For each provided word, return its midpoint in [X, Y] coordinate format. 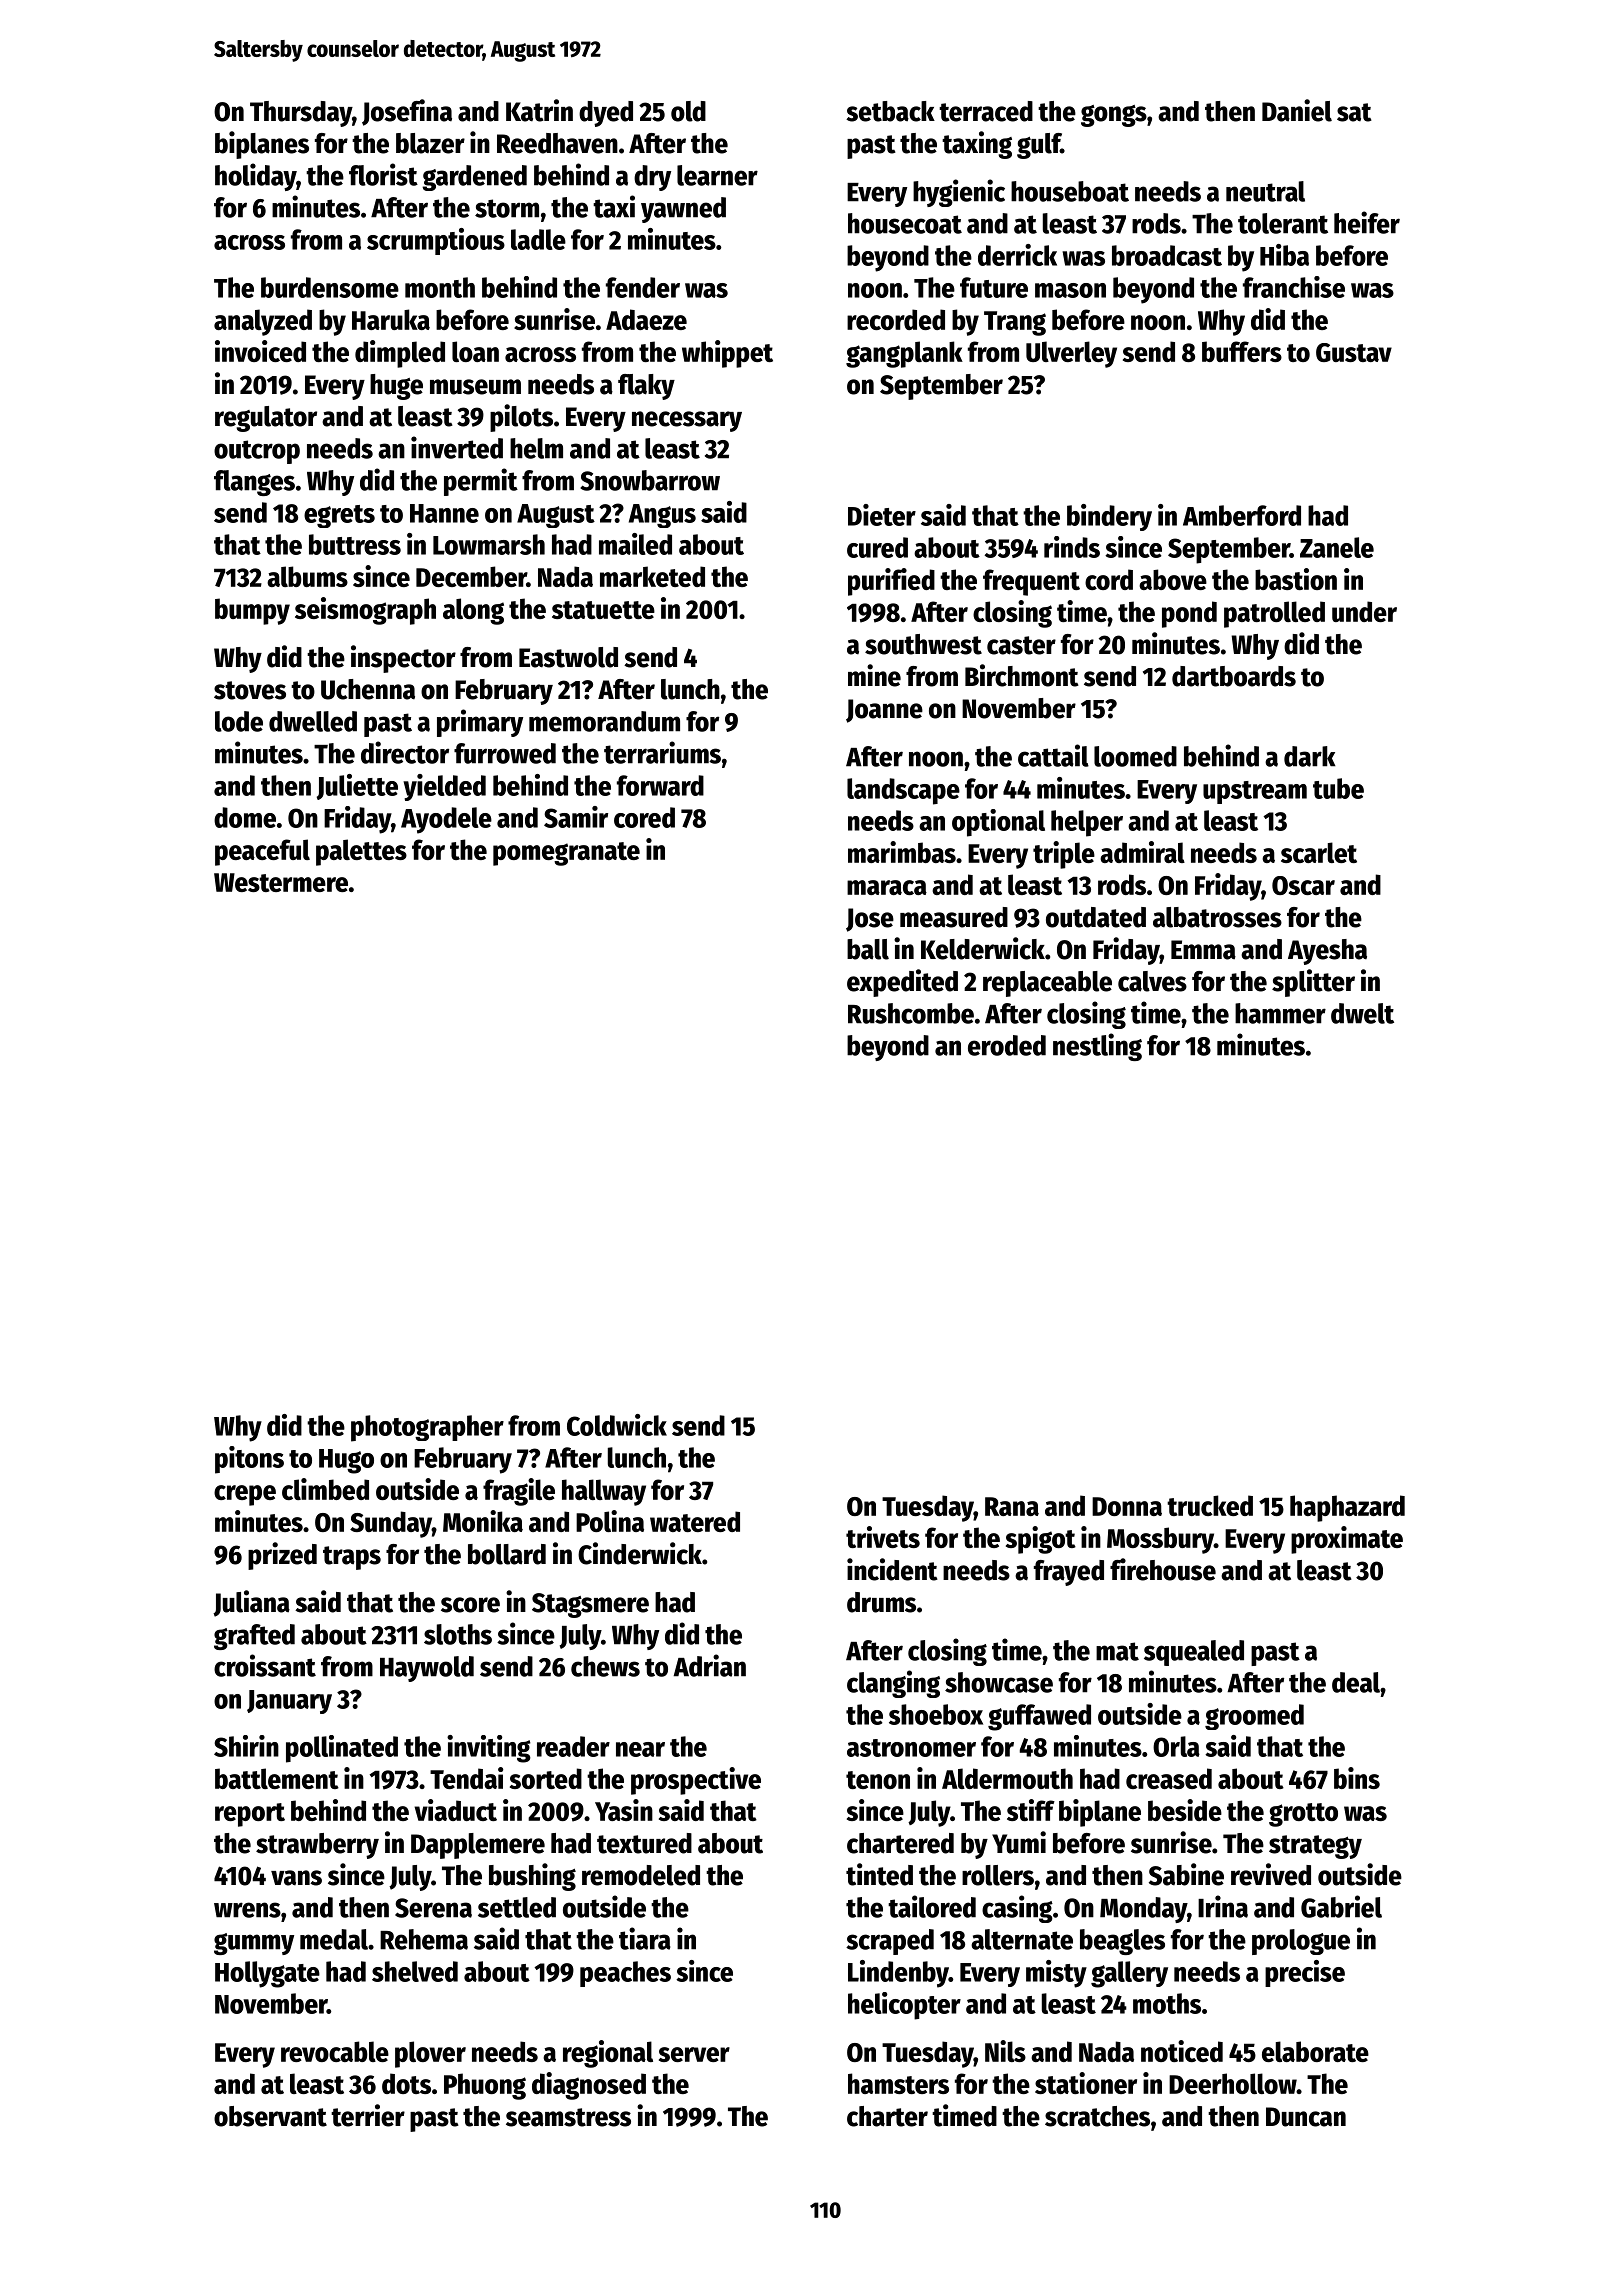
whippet [727, 354]
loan [475, 351]
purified [891, 582]
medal [334, 1939]
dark [1310, 756]
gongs [1114, 116]
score [470, 1605]
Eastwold [568, 657]
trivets [883, 1537]
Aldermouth [1007, 1778]
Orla [1176, 1746]
